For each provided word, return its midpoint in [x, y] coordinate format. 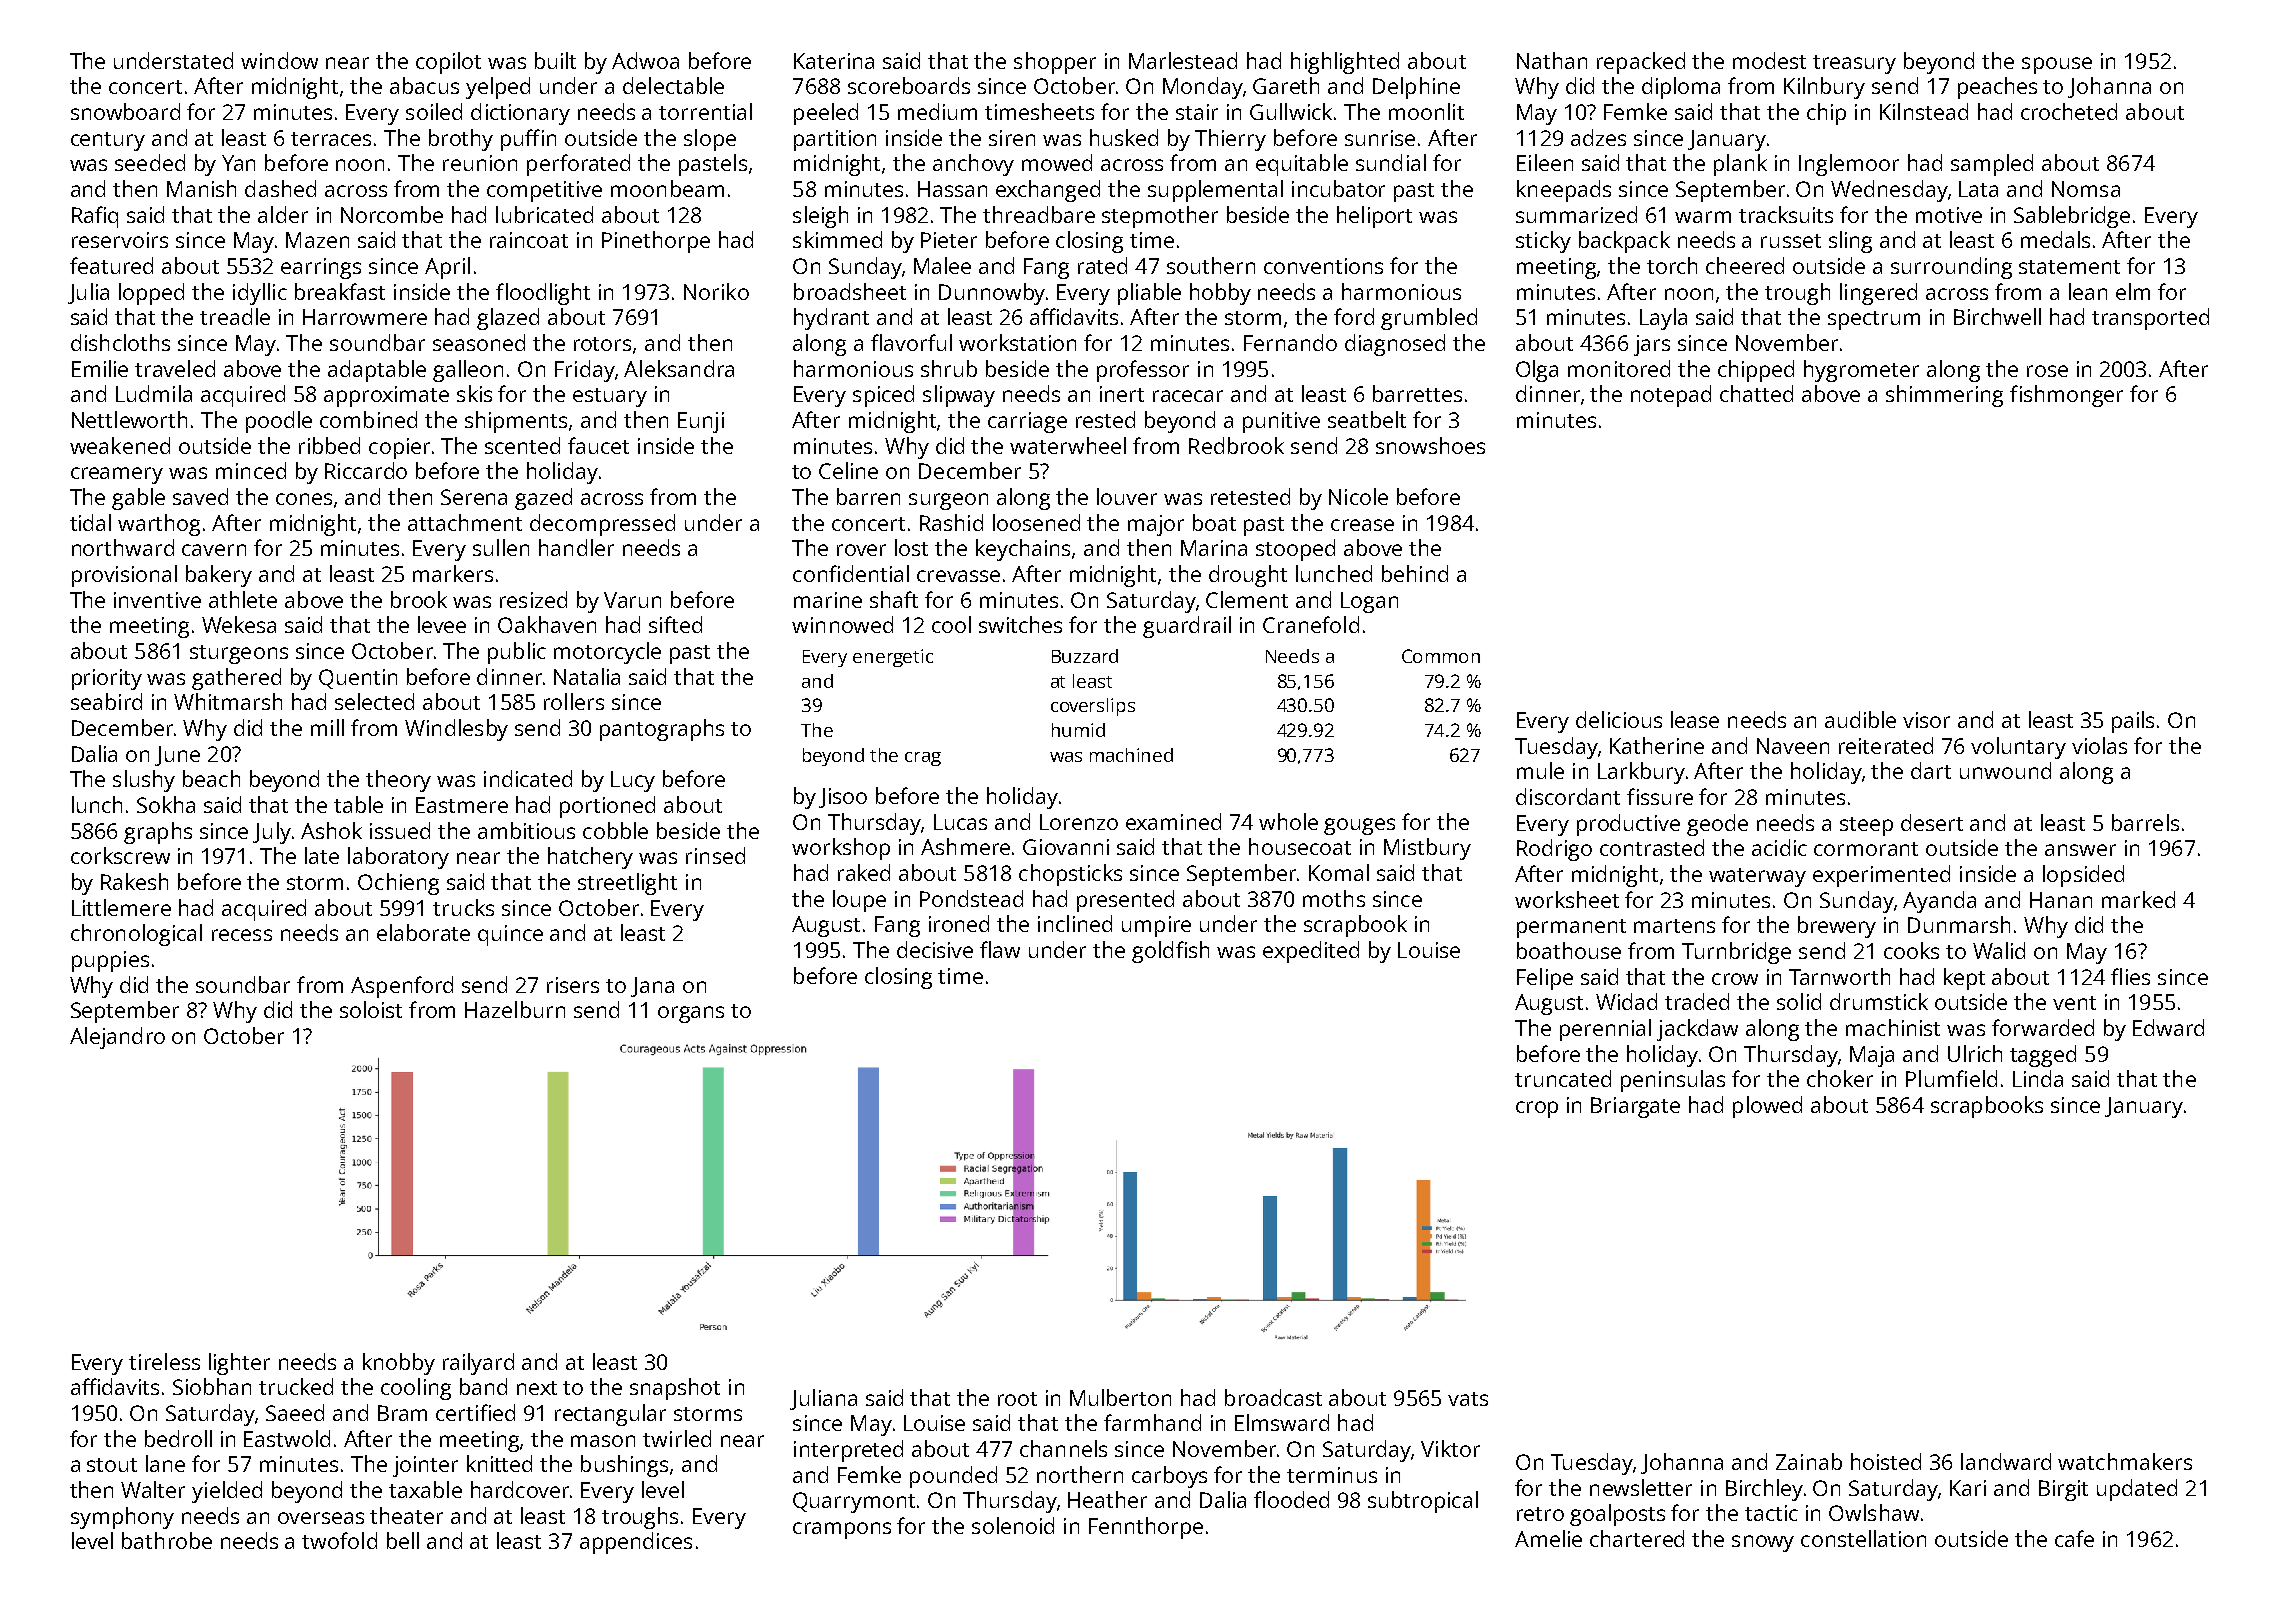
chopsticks [1070, 875]
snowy [1763, 1543]
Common [1441, 656]
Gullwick [1291, 111]
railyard [478, 1364]
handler [576, 547]
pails [2133, 722]
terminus [1332, 1475]
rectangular [610, 1415]
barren [868, 496]
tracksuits [1786, 214]
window [279, 60]
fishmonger [2066, 396]
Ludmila [154, 393]
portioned [607, 807]
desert [1932, 822]
